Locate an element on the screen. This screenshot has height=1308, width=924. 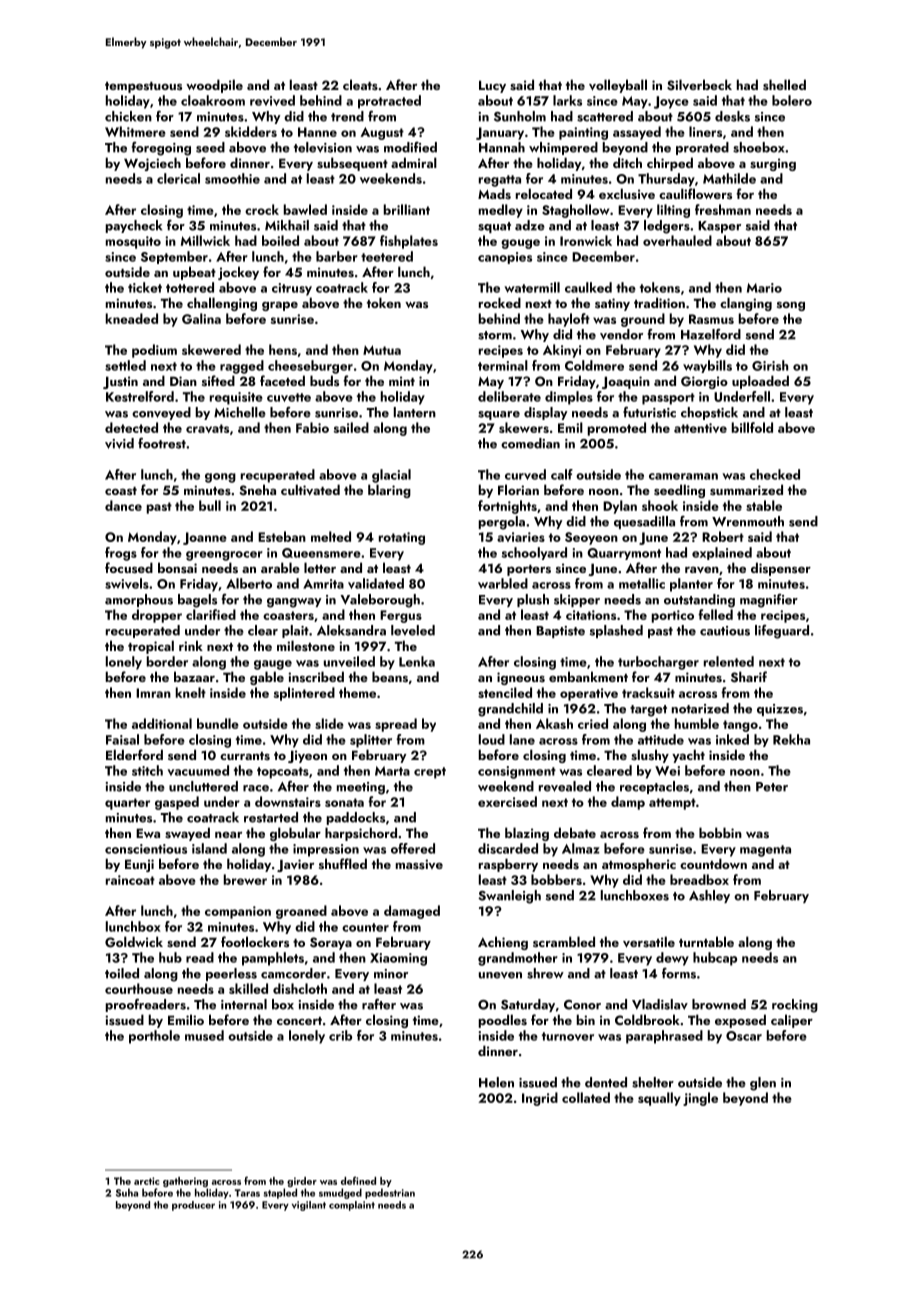
woodpile is located at coordinates (214, 86).
